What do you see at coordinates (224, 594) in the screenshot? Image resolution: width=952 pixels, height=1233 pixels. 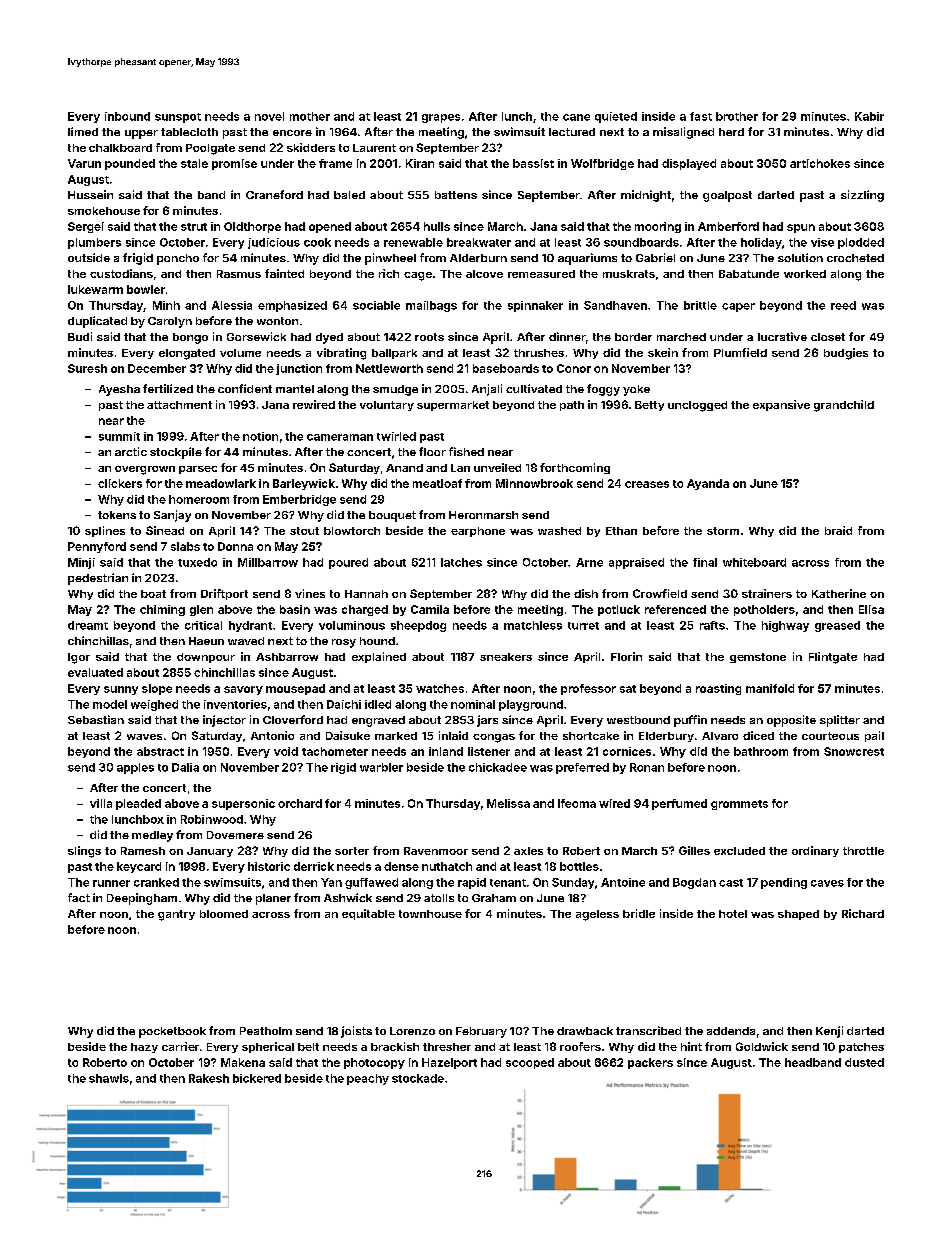 I see `Driftport` at bounding box center [224, 594].
